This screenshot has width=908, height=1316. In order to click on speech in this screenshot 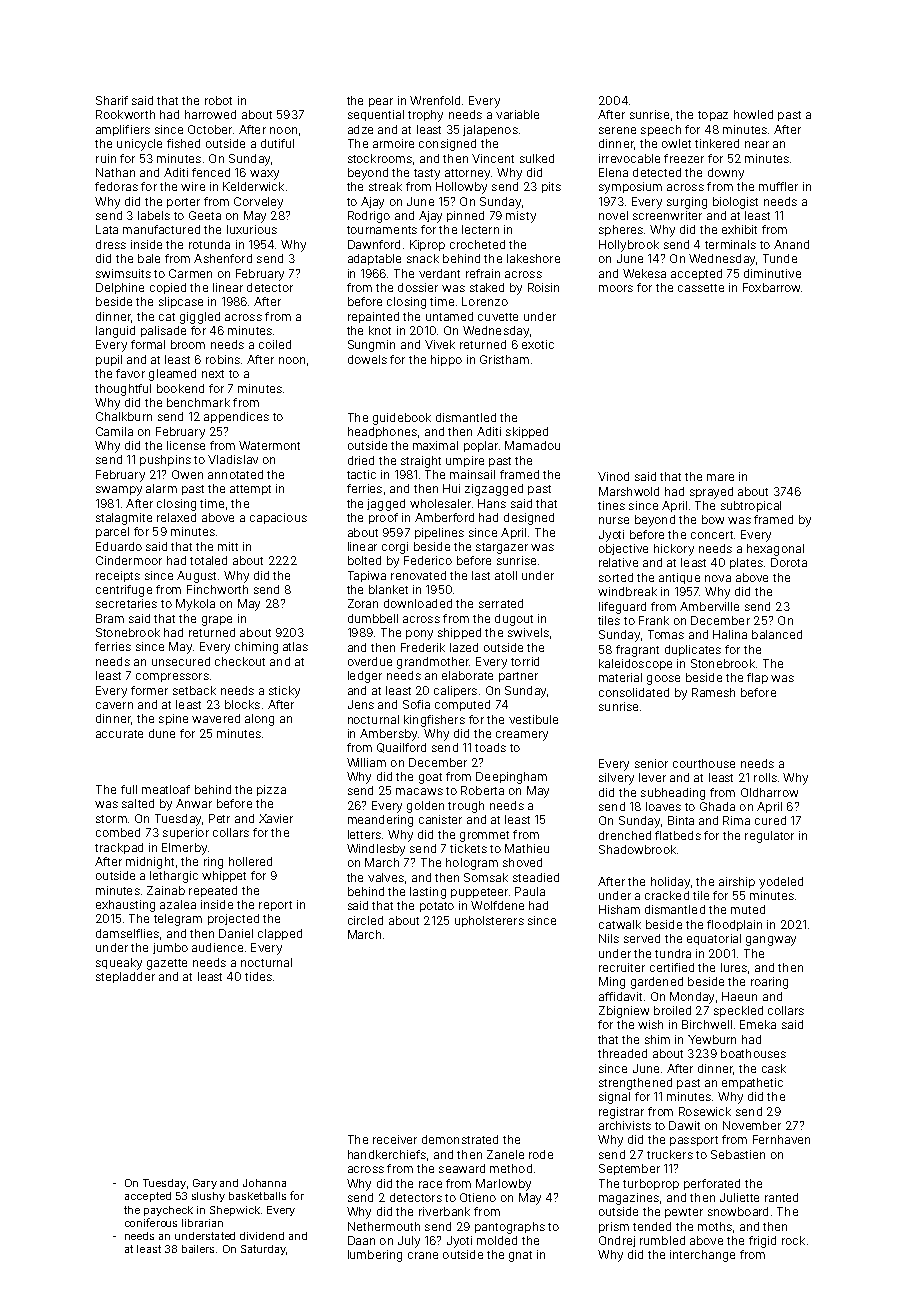, I will do `click(661, 130)`.
